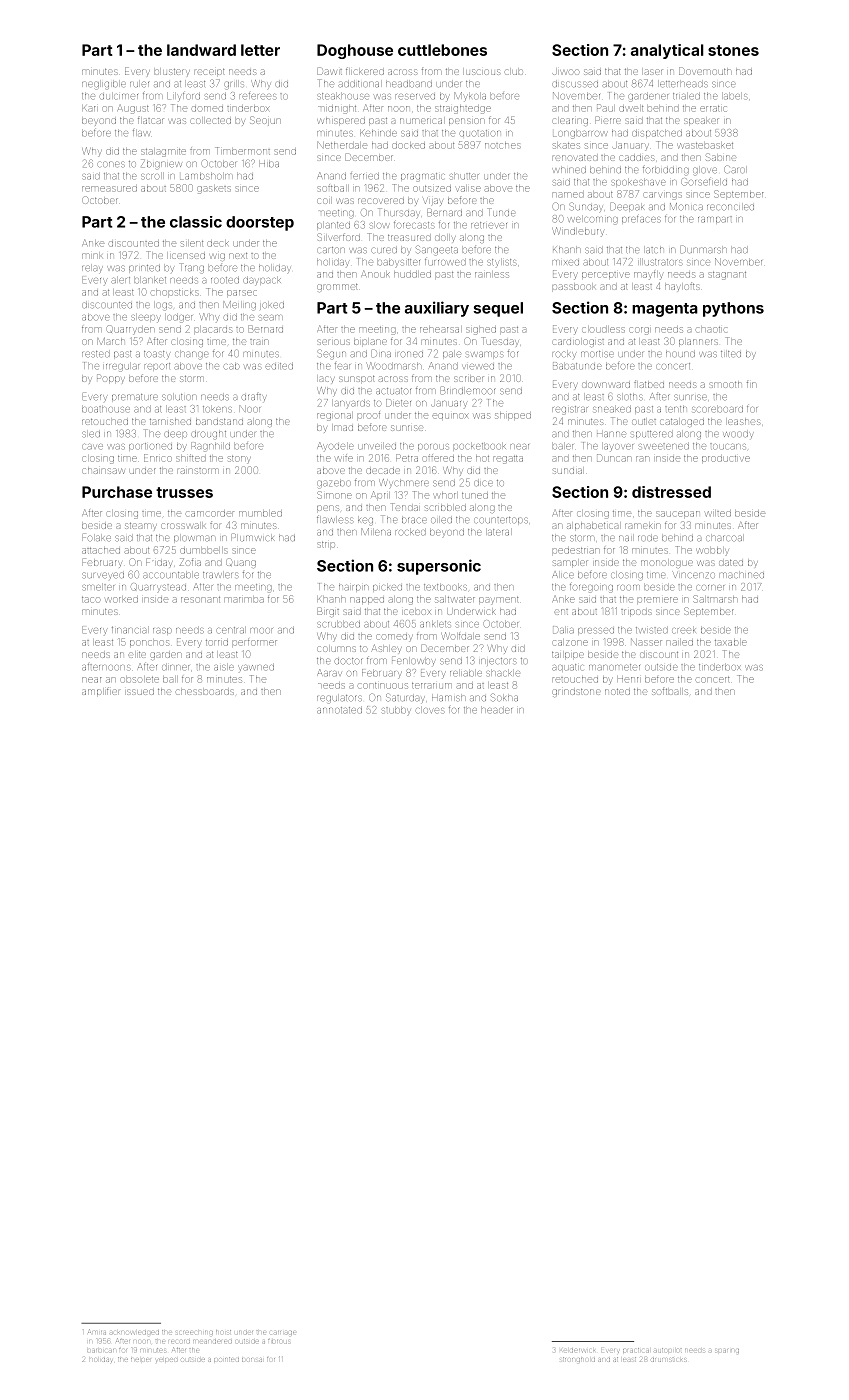  What do you see at coordinates (636, 158) in the screenshot?
I see `caddies` at bounding box center [636, 158].
